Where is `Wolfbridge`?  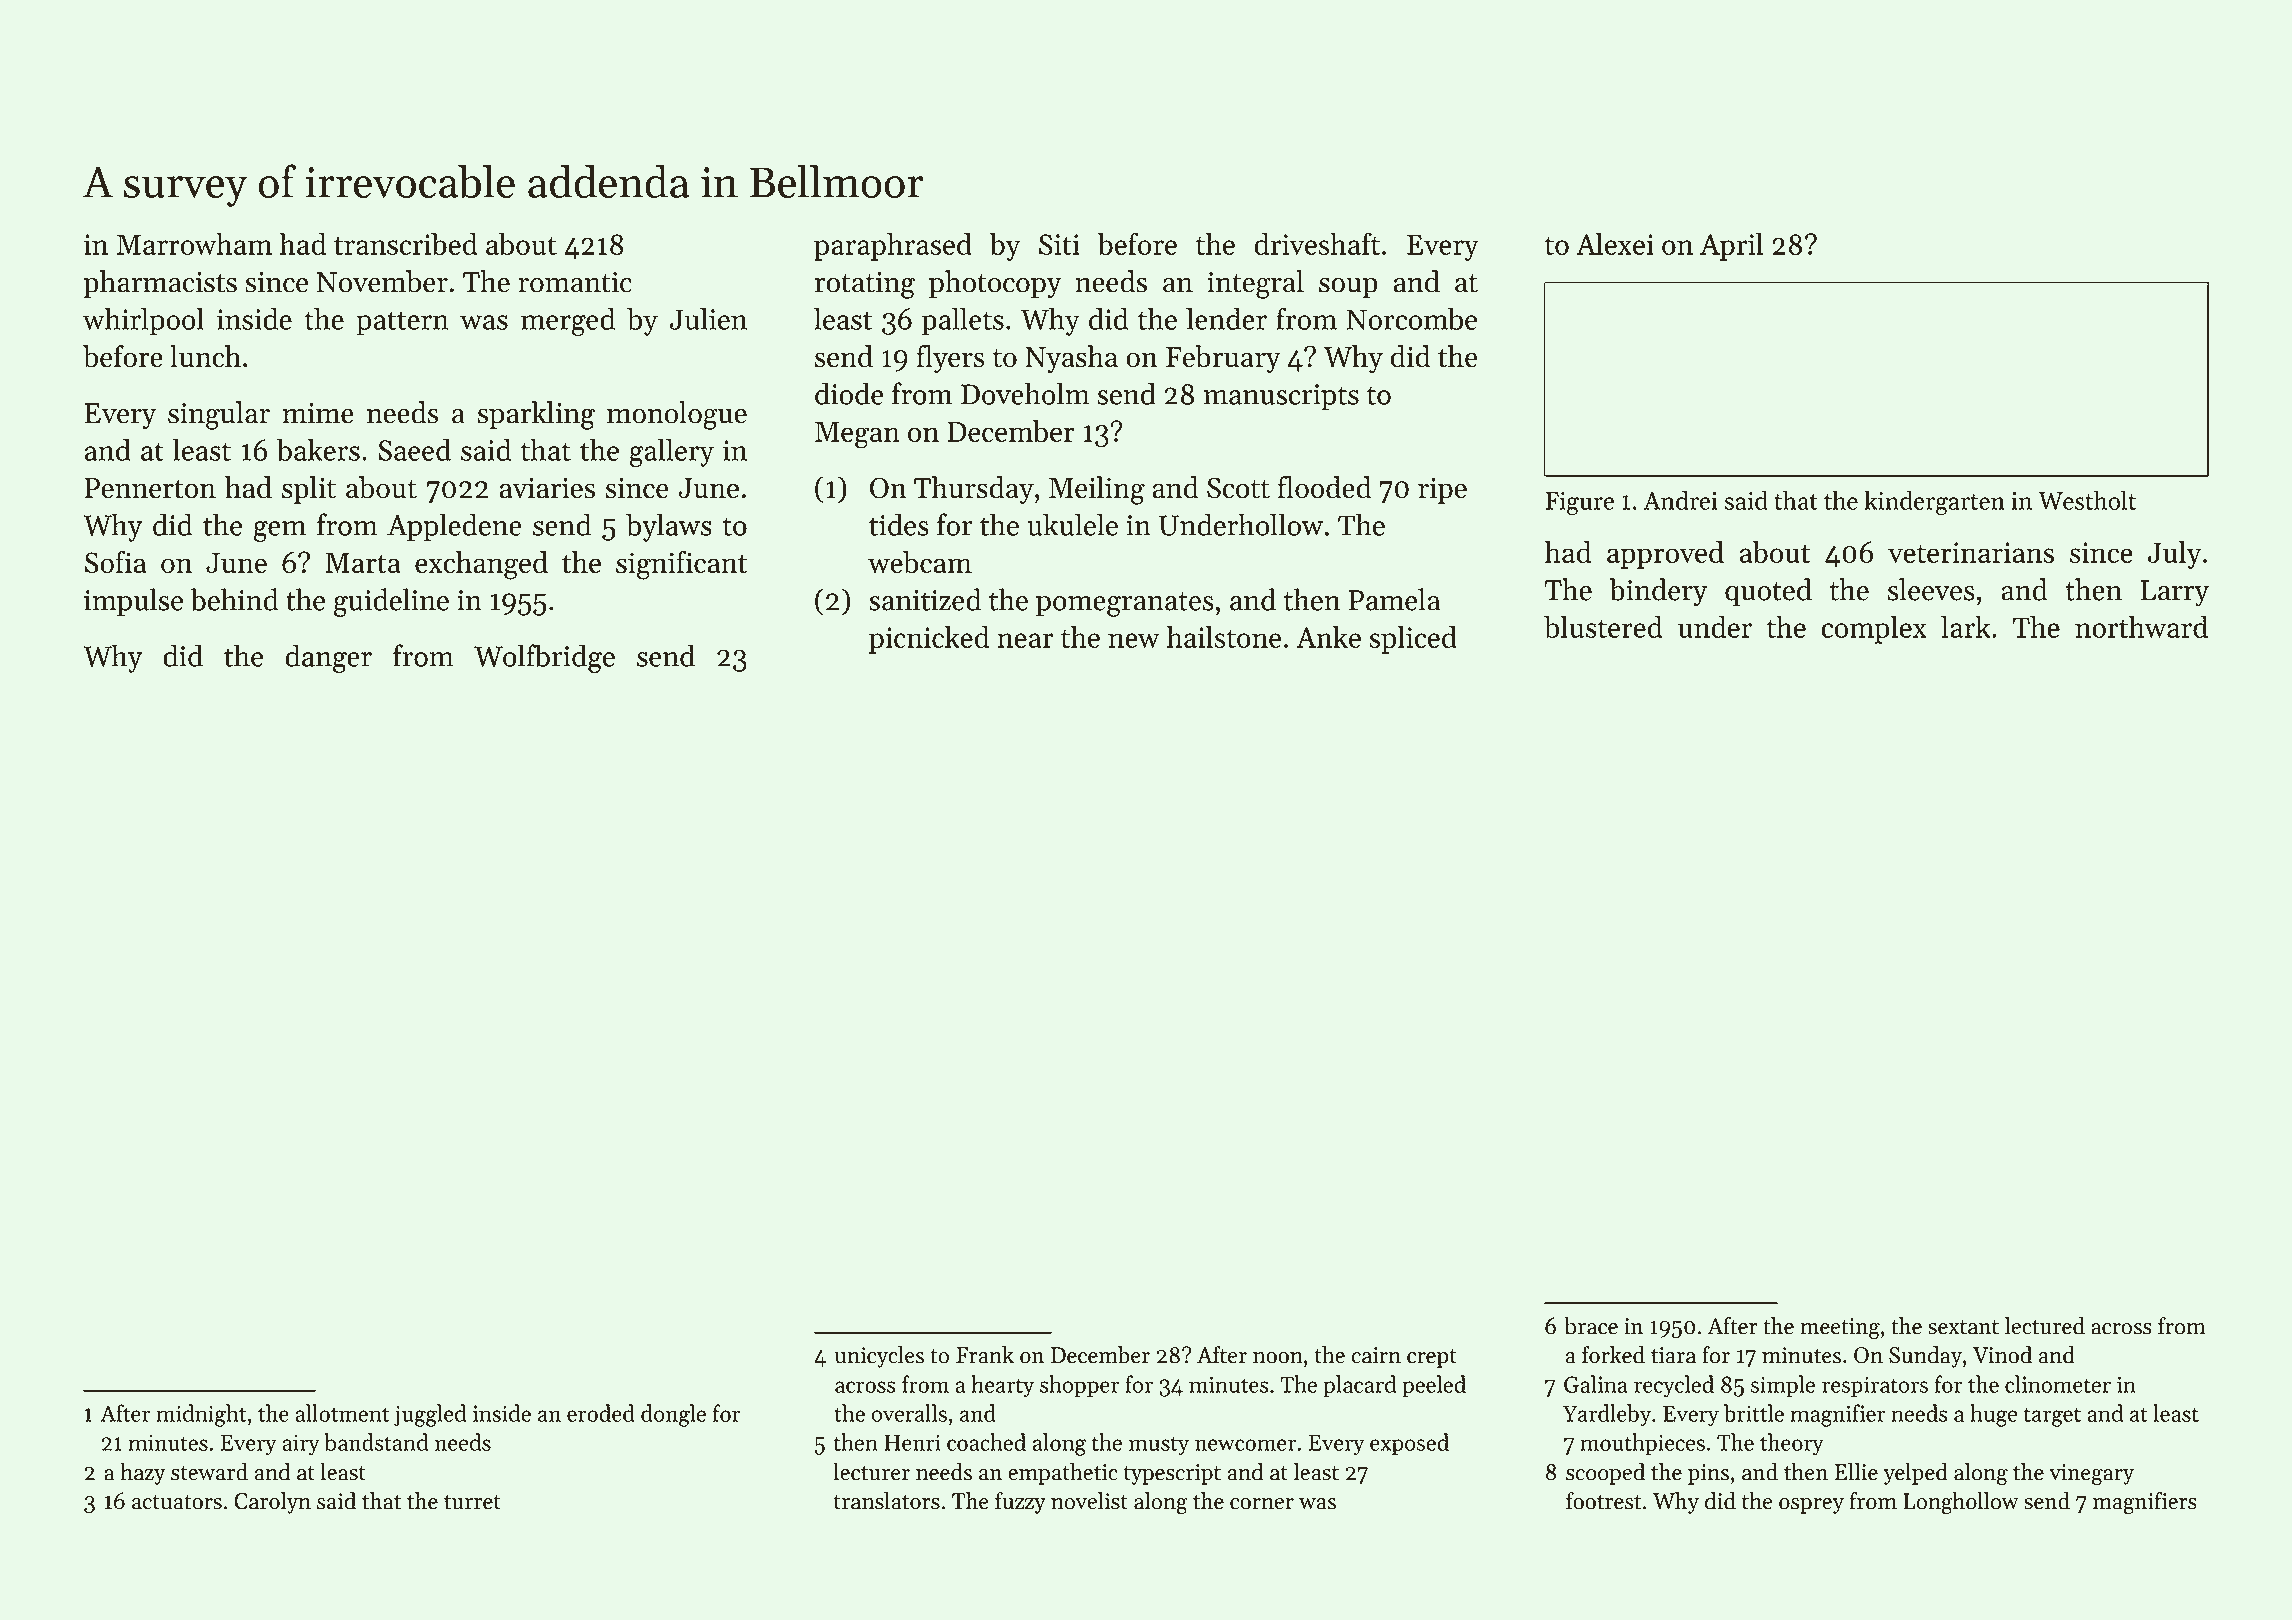
Wolfbridge is located at coordinates (544, 658).
